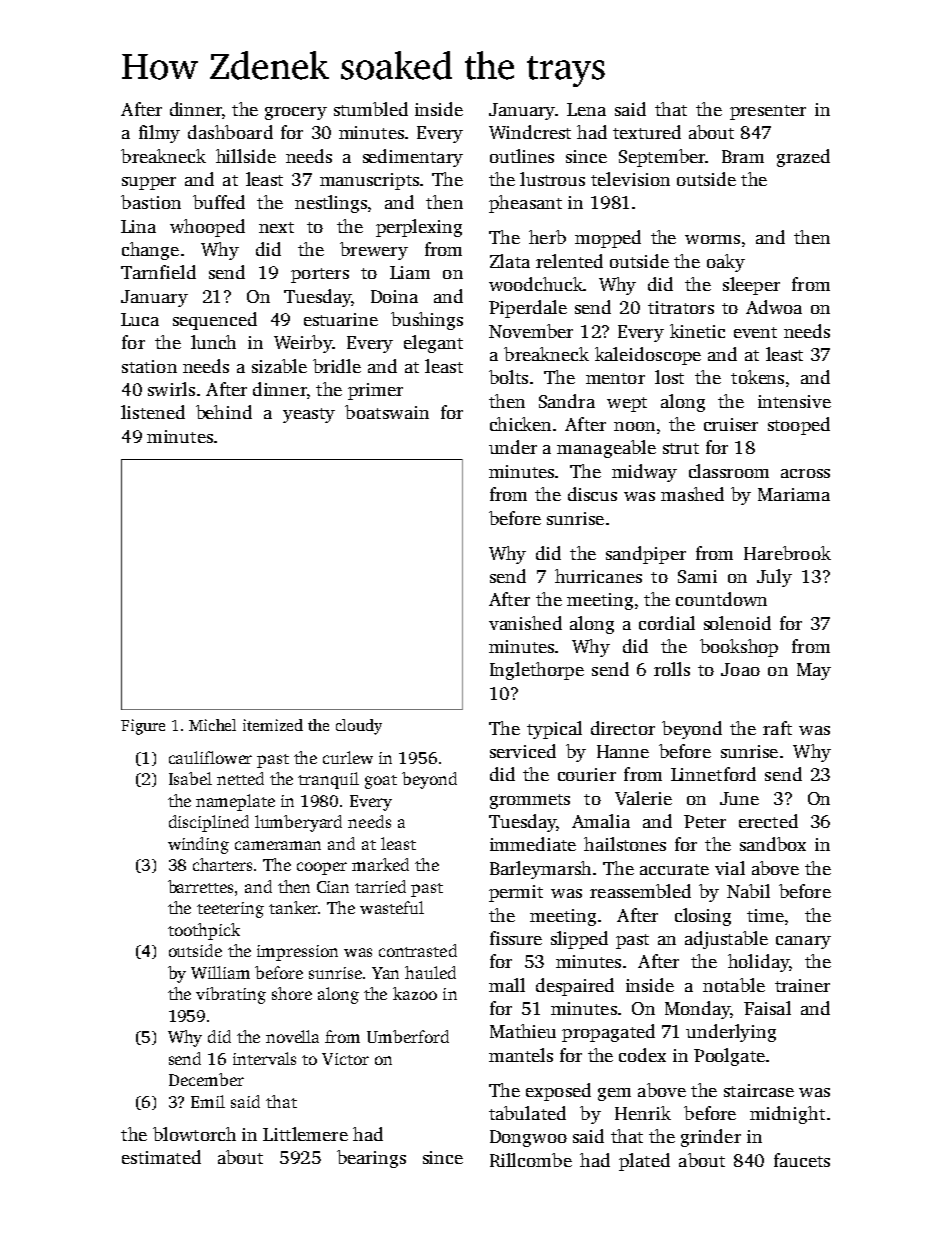  Describe the element at coordinates (667, 623) in the document. I see `cordial` at that location.
